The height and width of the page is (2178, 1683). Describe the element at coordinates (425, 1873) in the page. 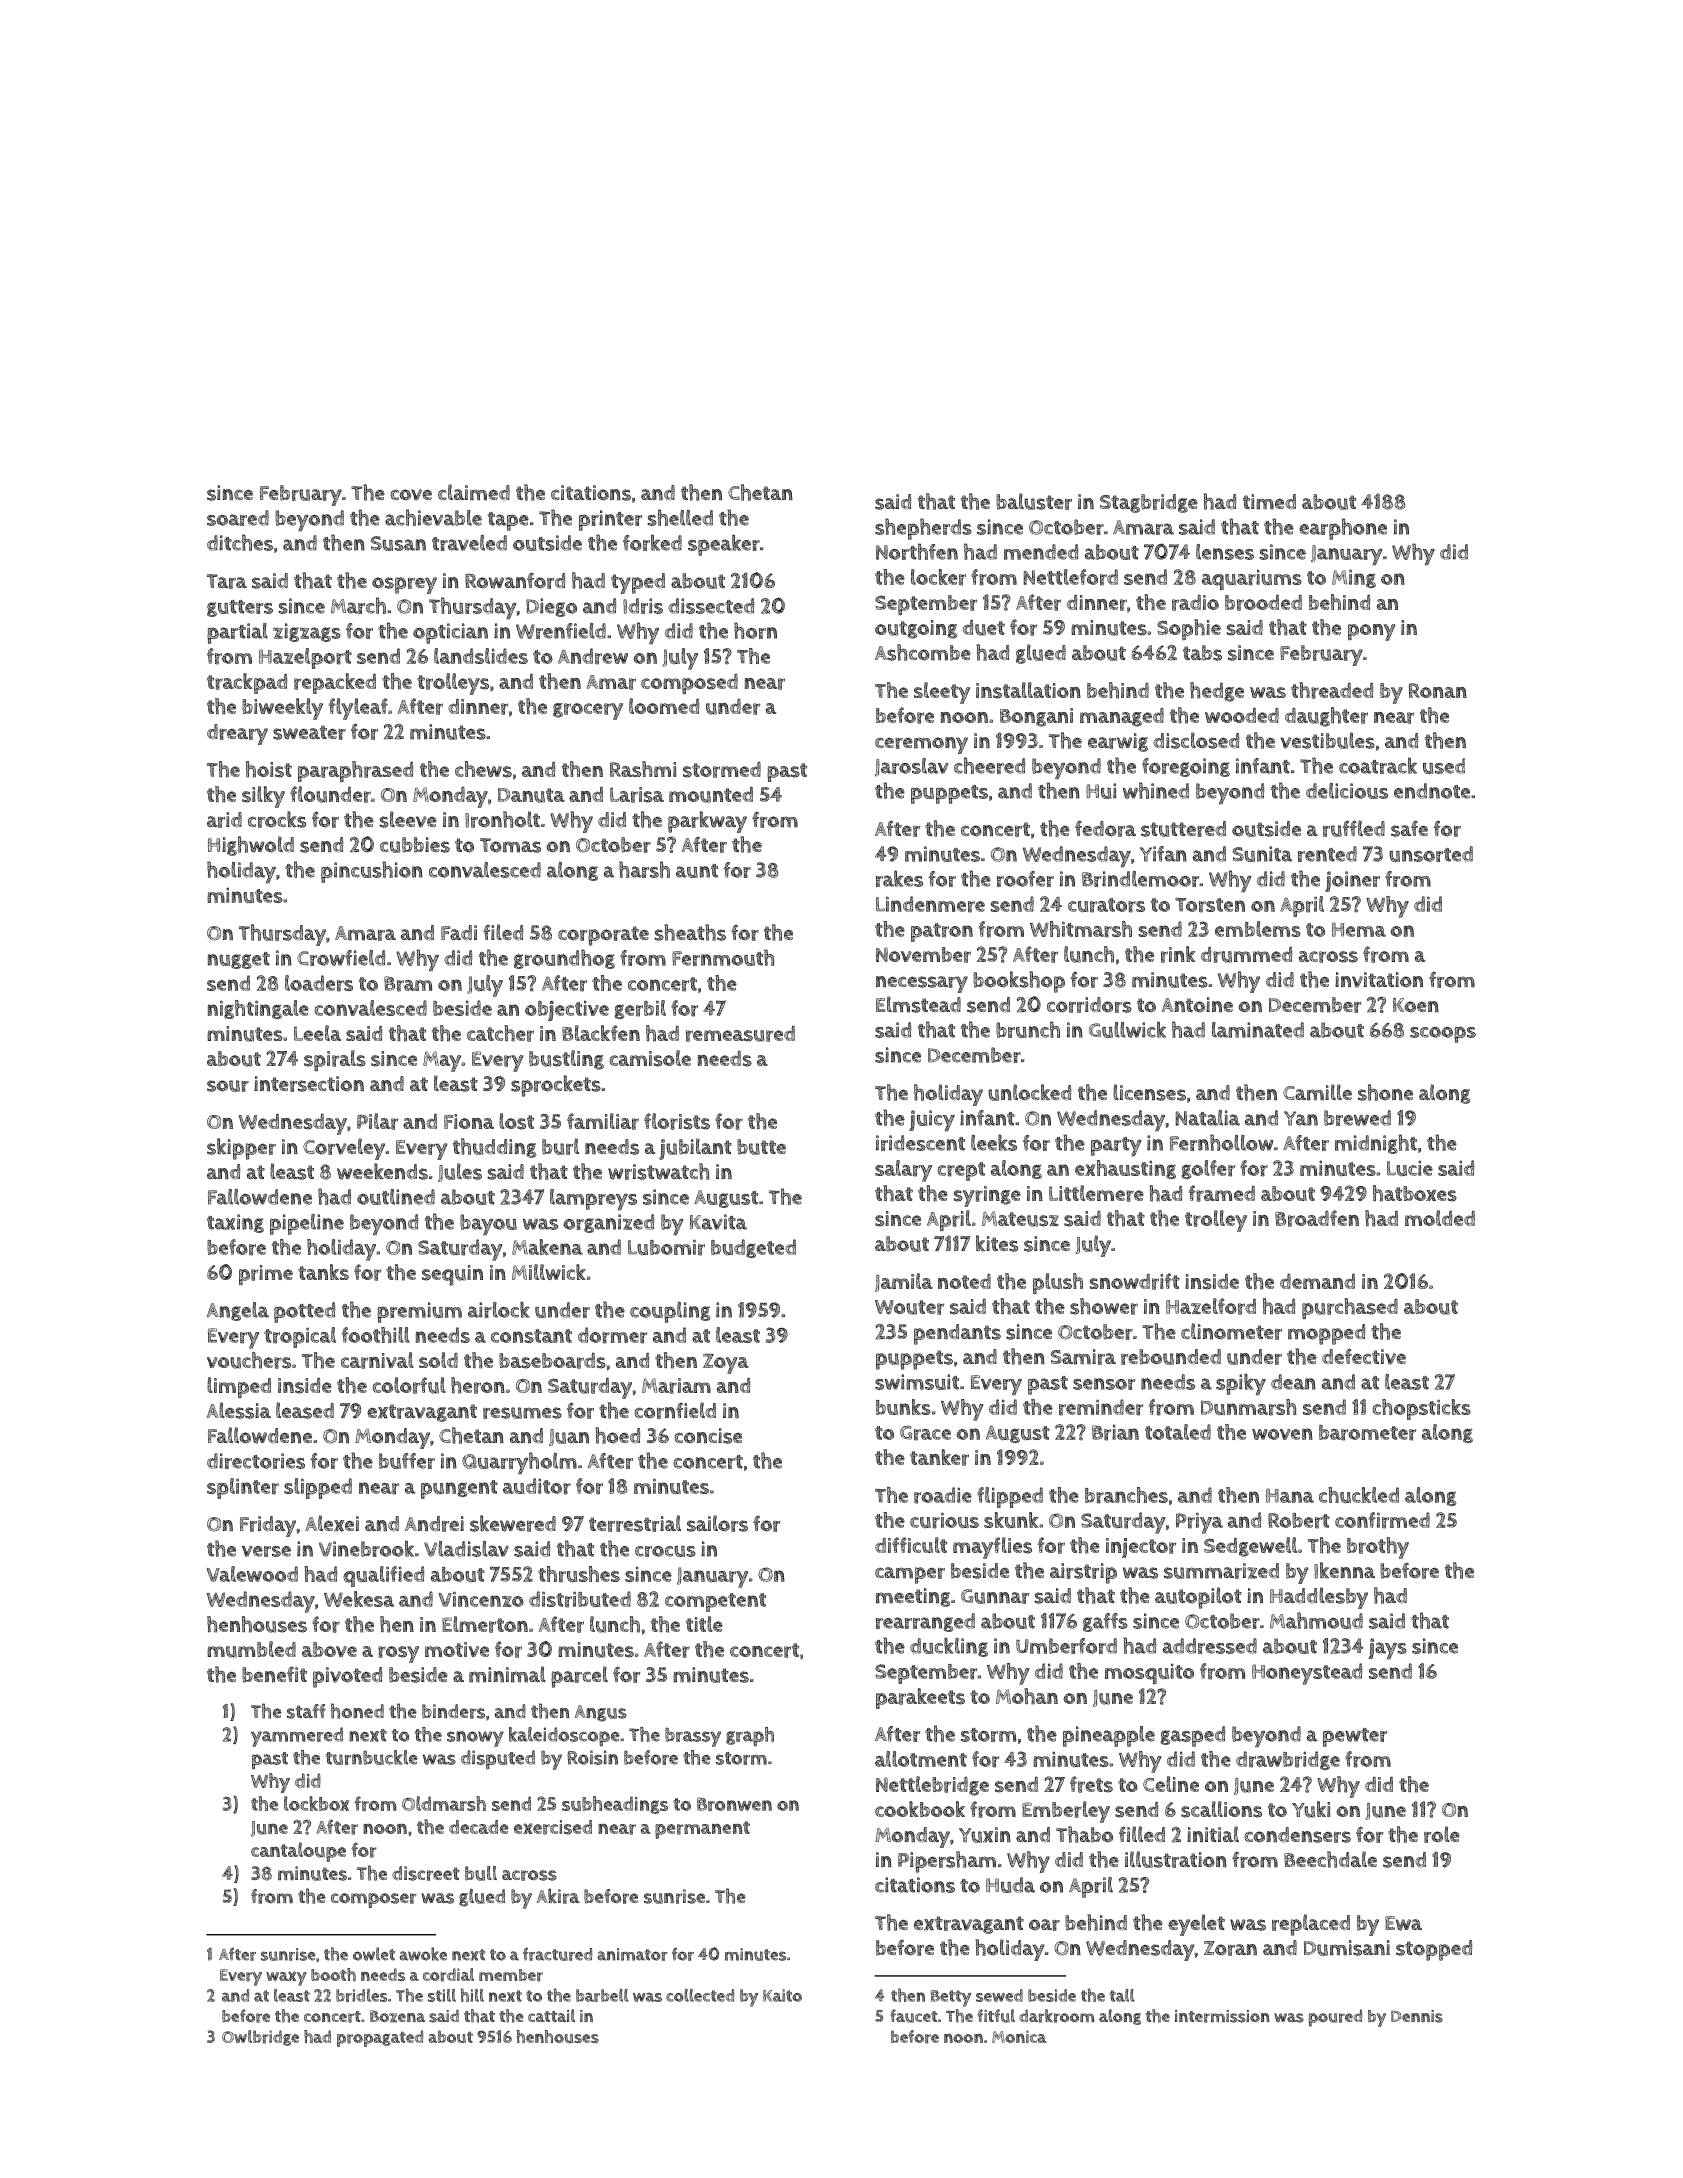

I see `discreet` at that location.
